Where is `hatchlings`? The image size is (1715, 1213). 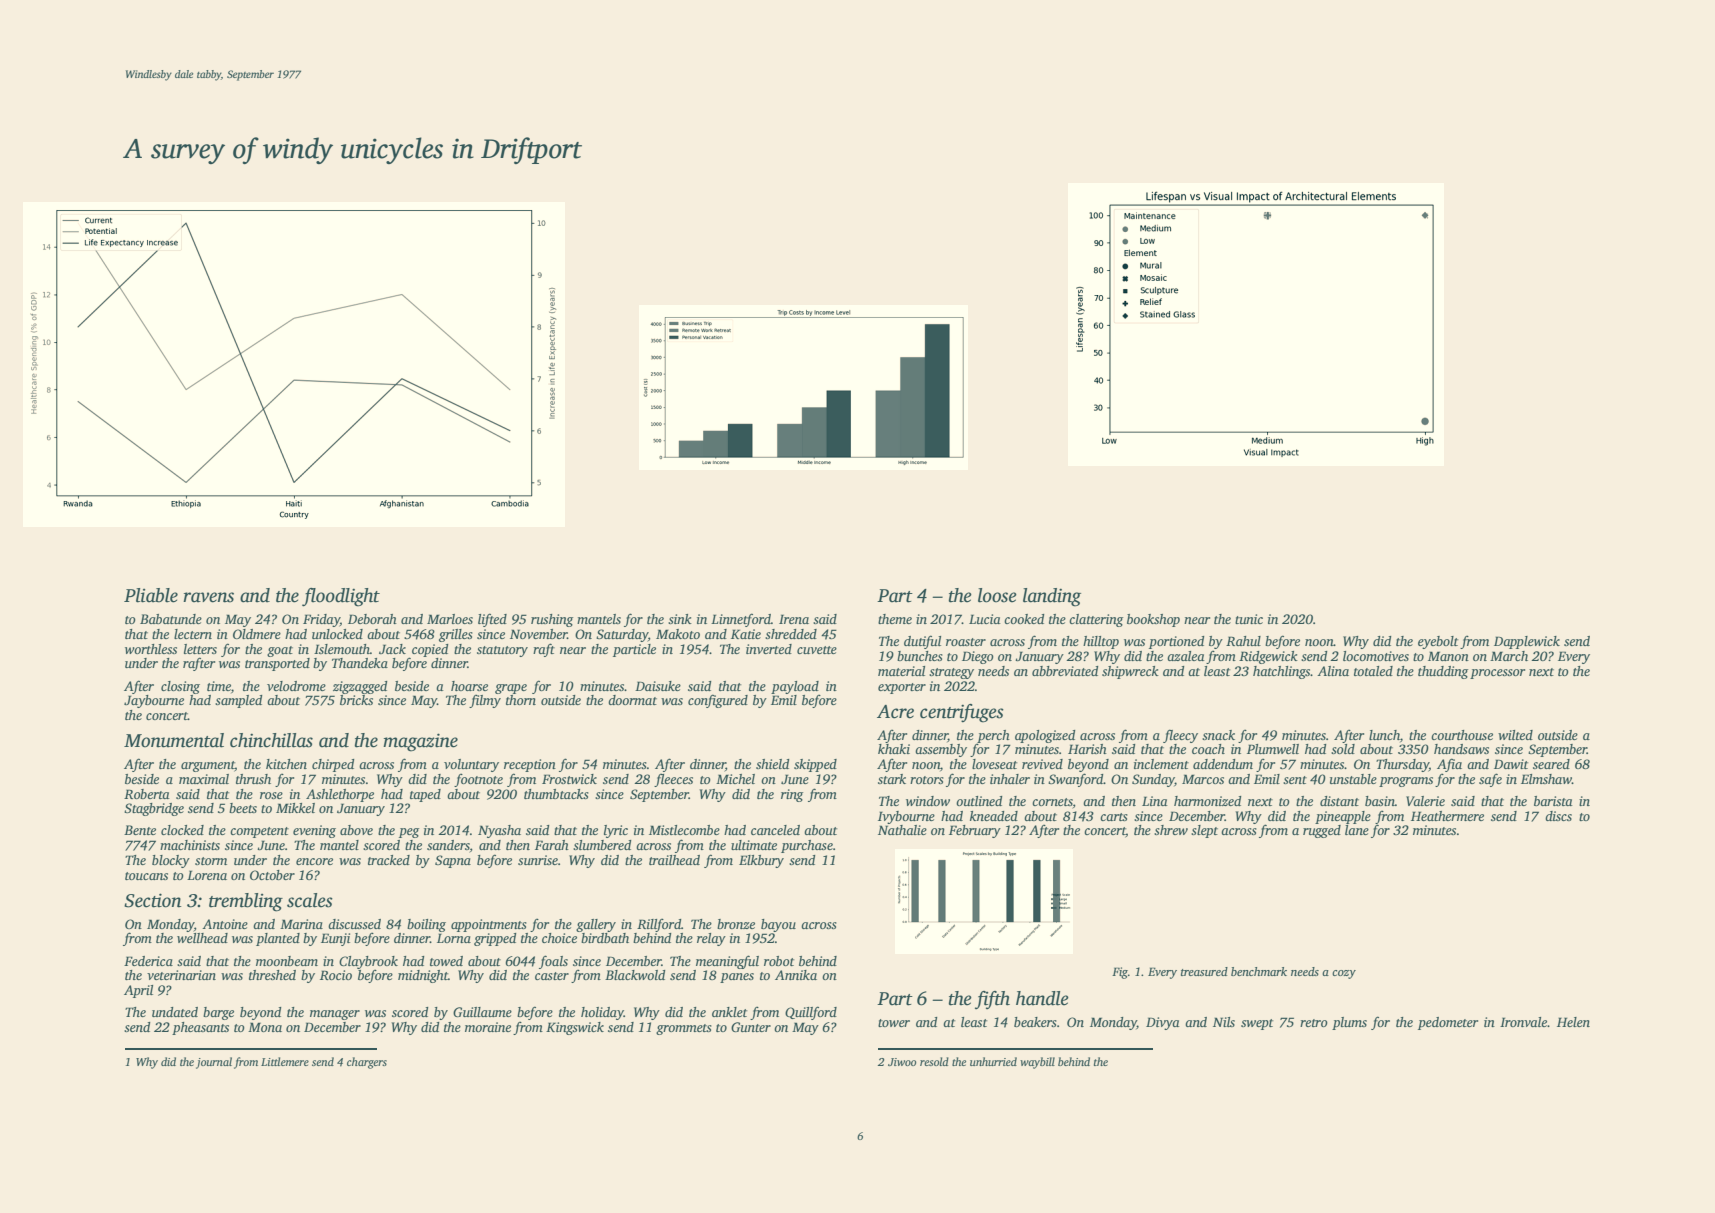
hatchlings is located at coordinates (1282, 672).
